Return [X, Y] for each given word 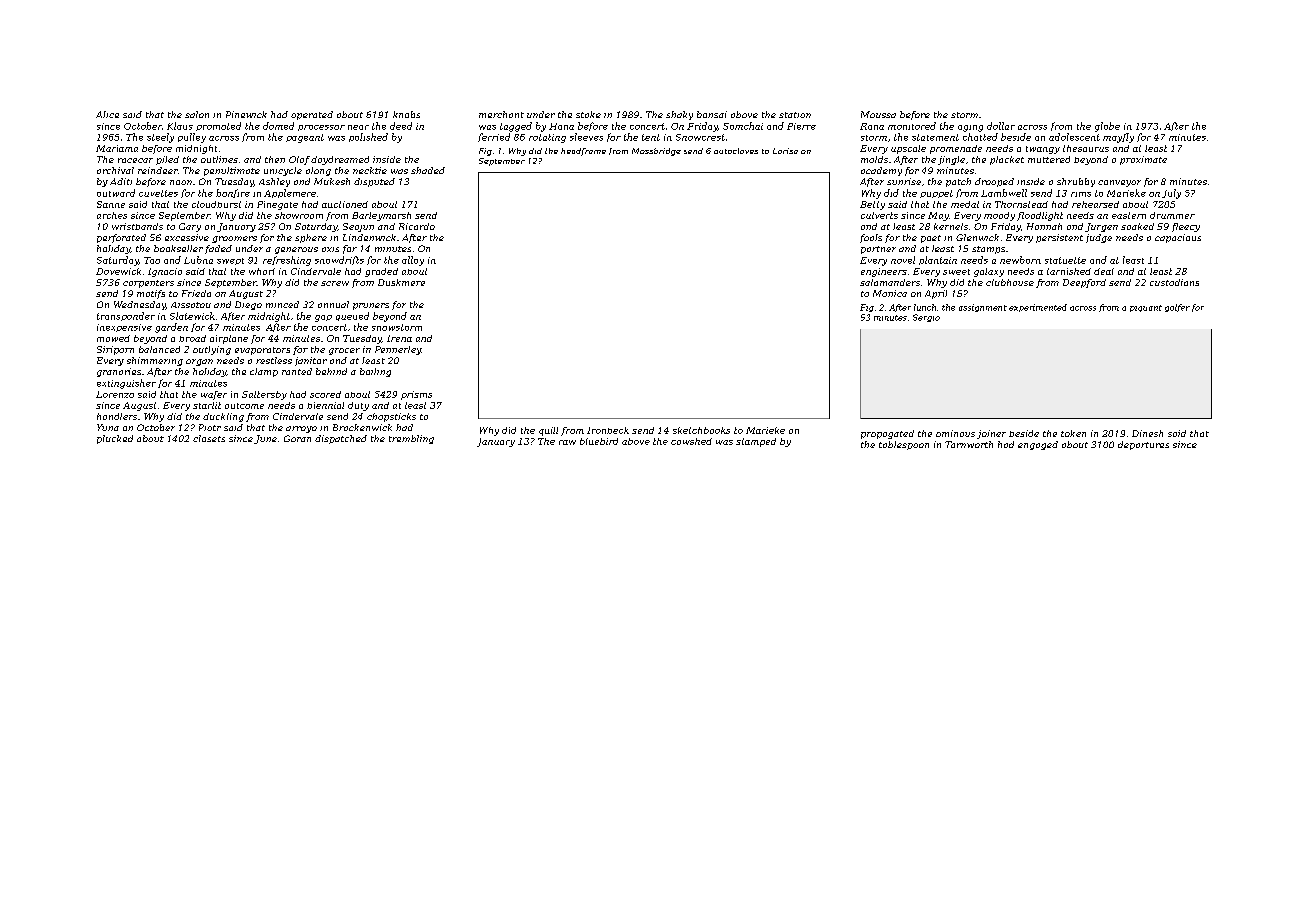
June [265, 439]
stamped [756, 442]
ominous [955, 433]
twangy [1043, 150]
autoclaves [736, 151]
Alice [107, 114]
